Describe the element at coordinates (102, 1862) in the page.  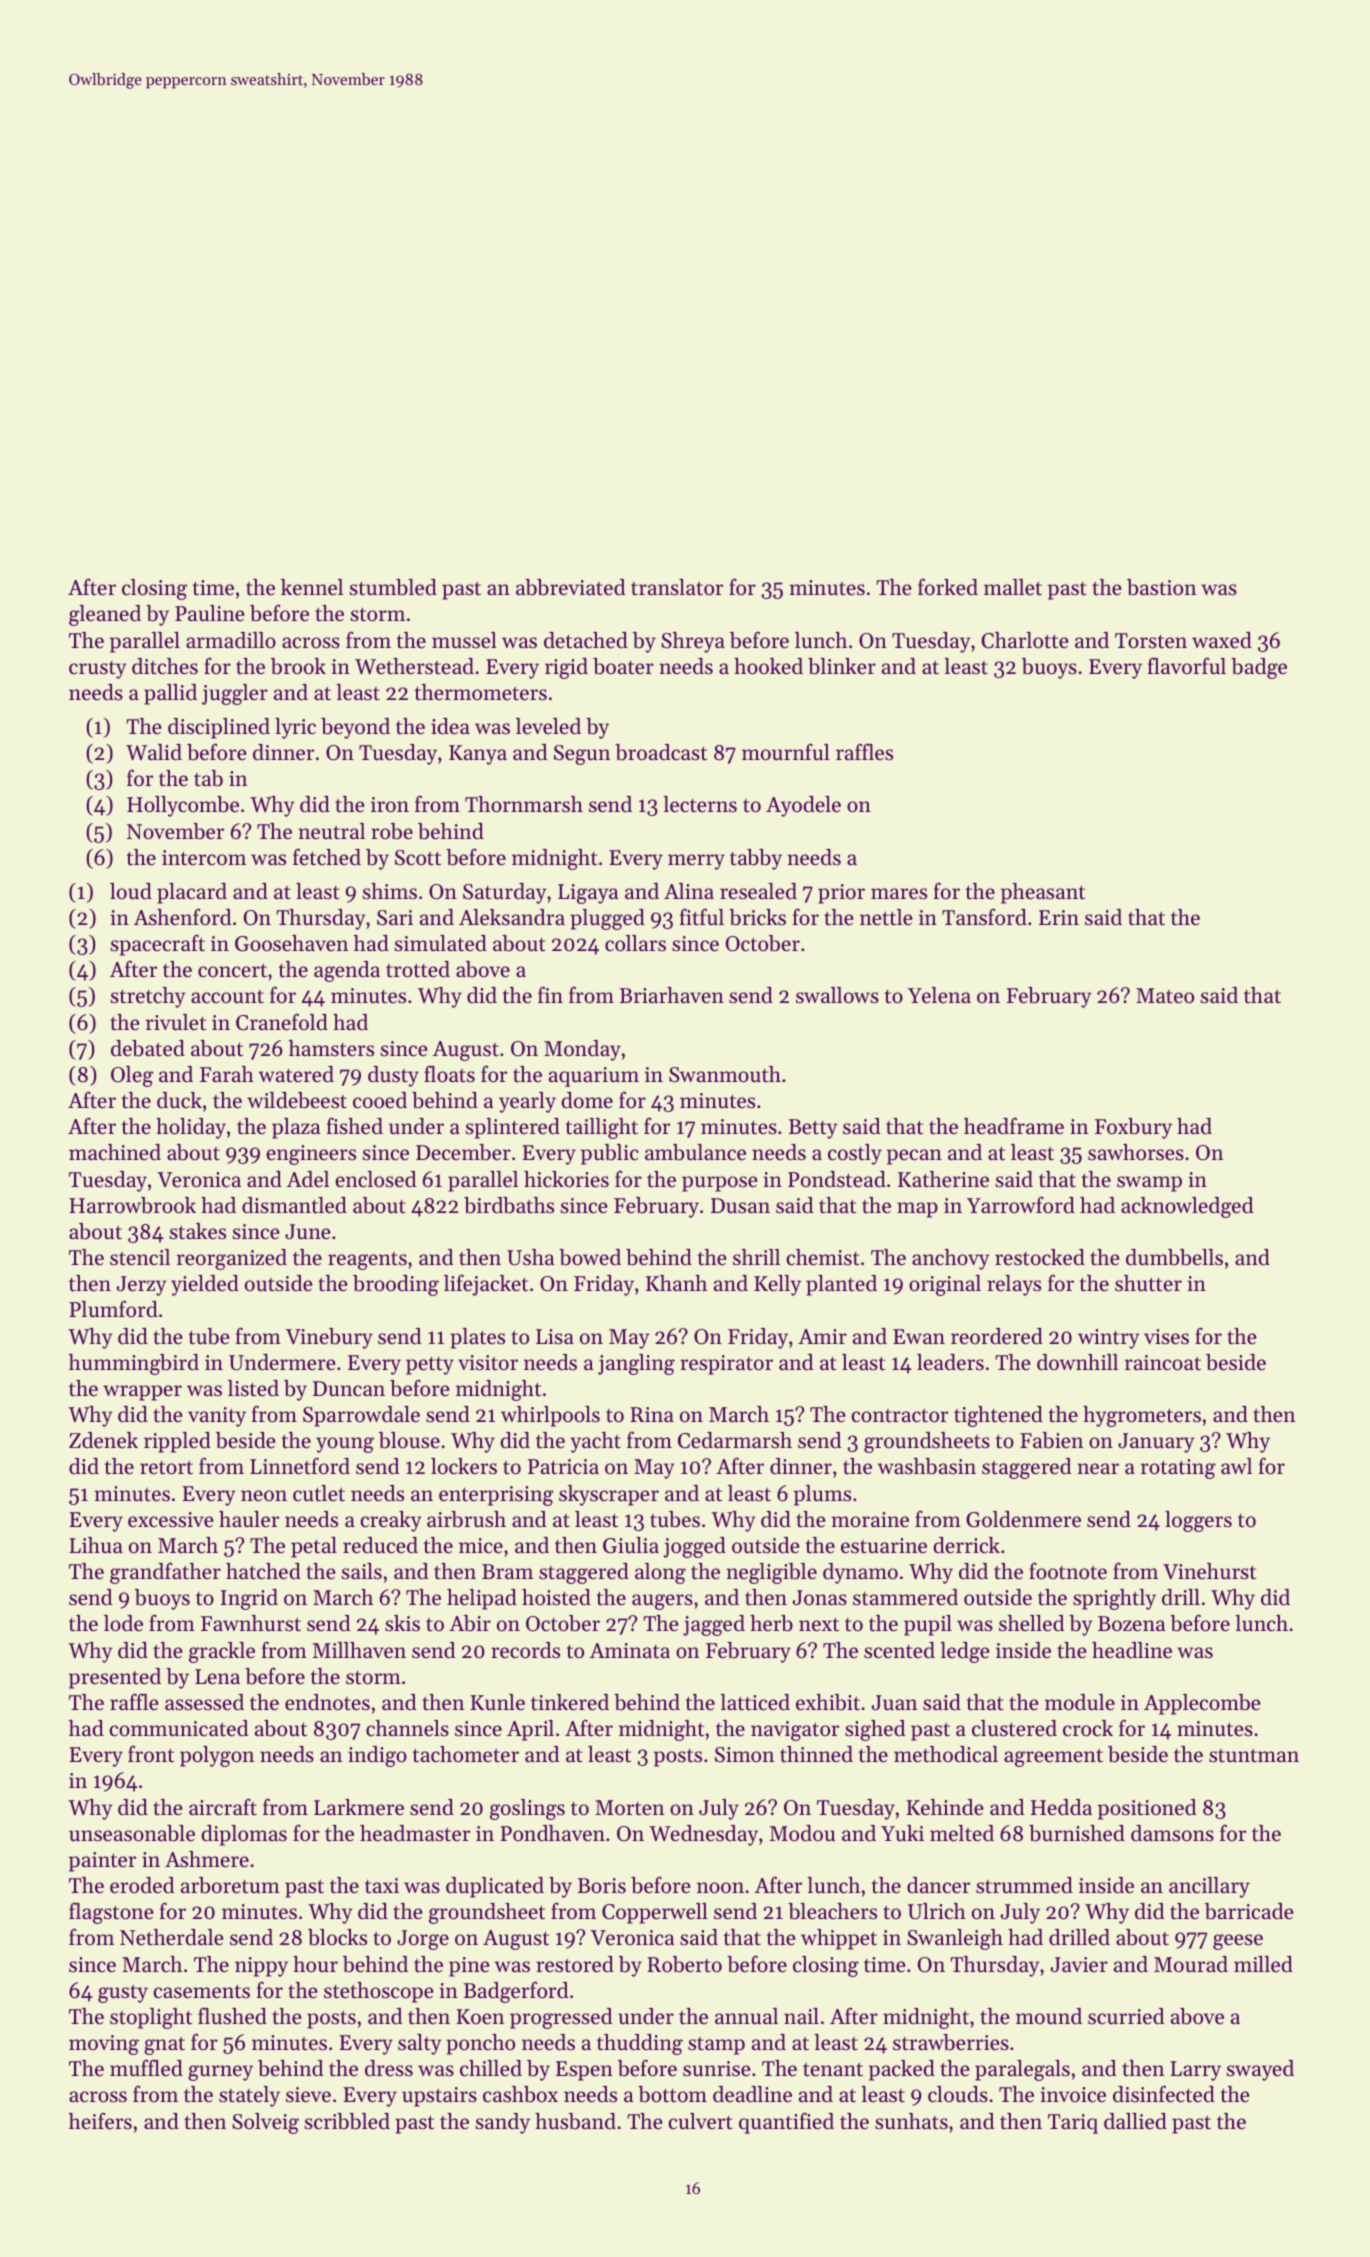
I see `painter` at that location.
